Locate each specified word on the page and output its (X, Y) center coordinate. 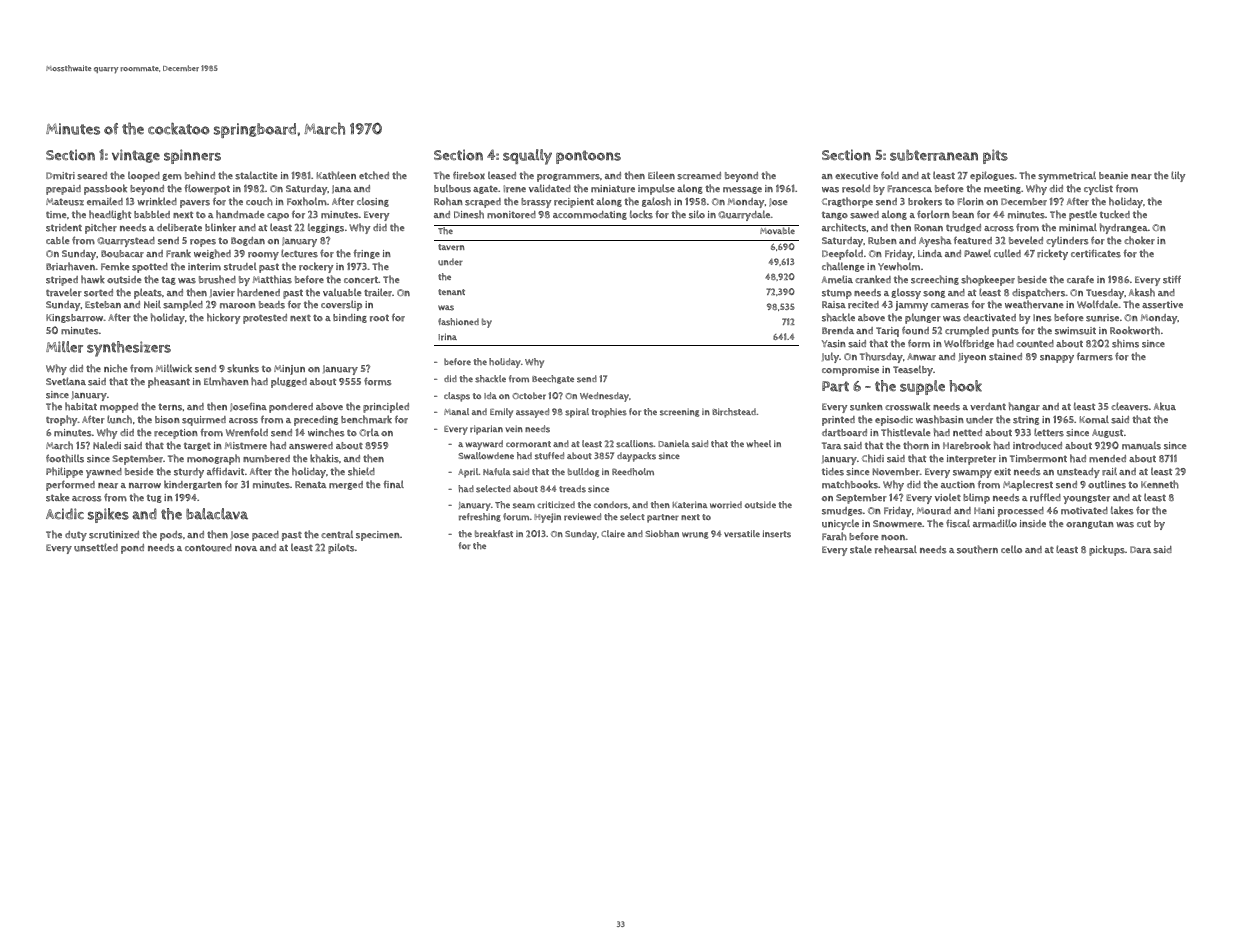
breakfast (494, 534)
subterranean (934, 155)
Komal (1094, 419)
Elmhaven (226, 381)
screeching (935, 280)
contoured (208, 548)
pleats (148, 293)
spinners (192, 156)
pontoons (588, 157)
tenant (451, 292)
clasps (457, 397)
